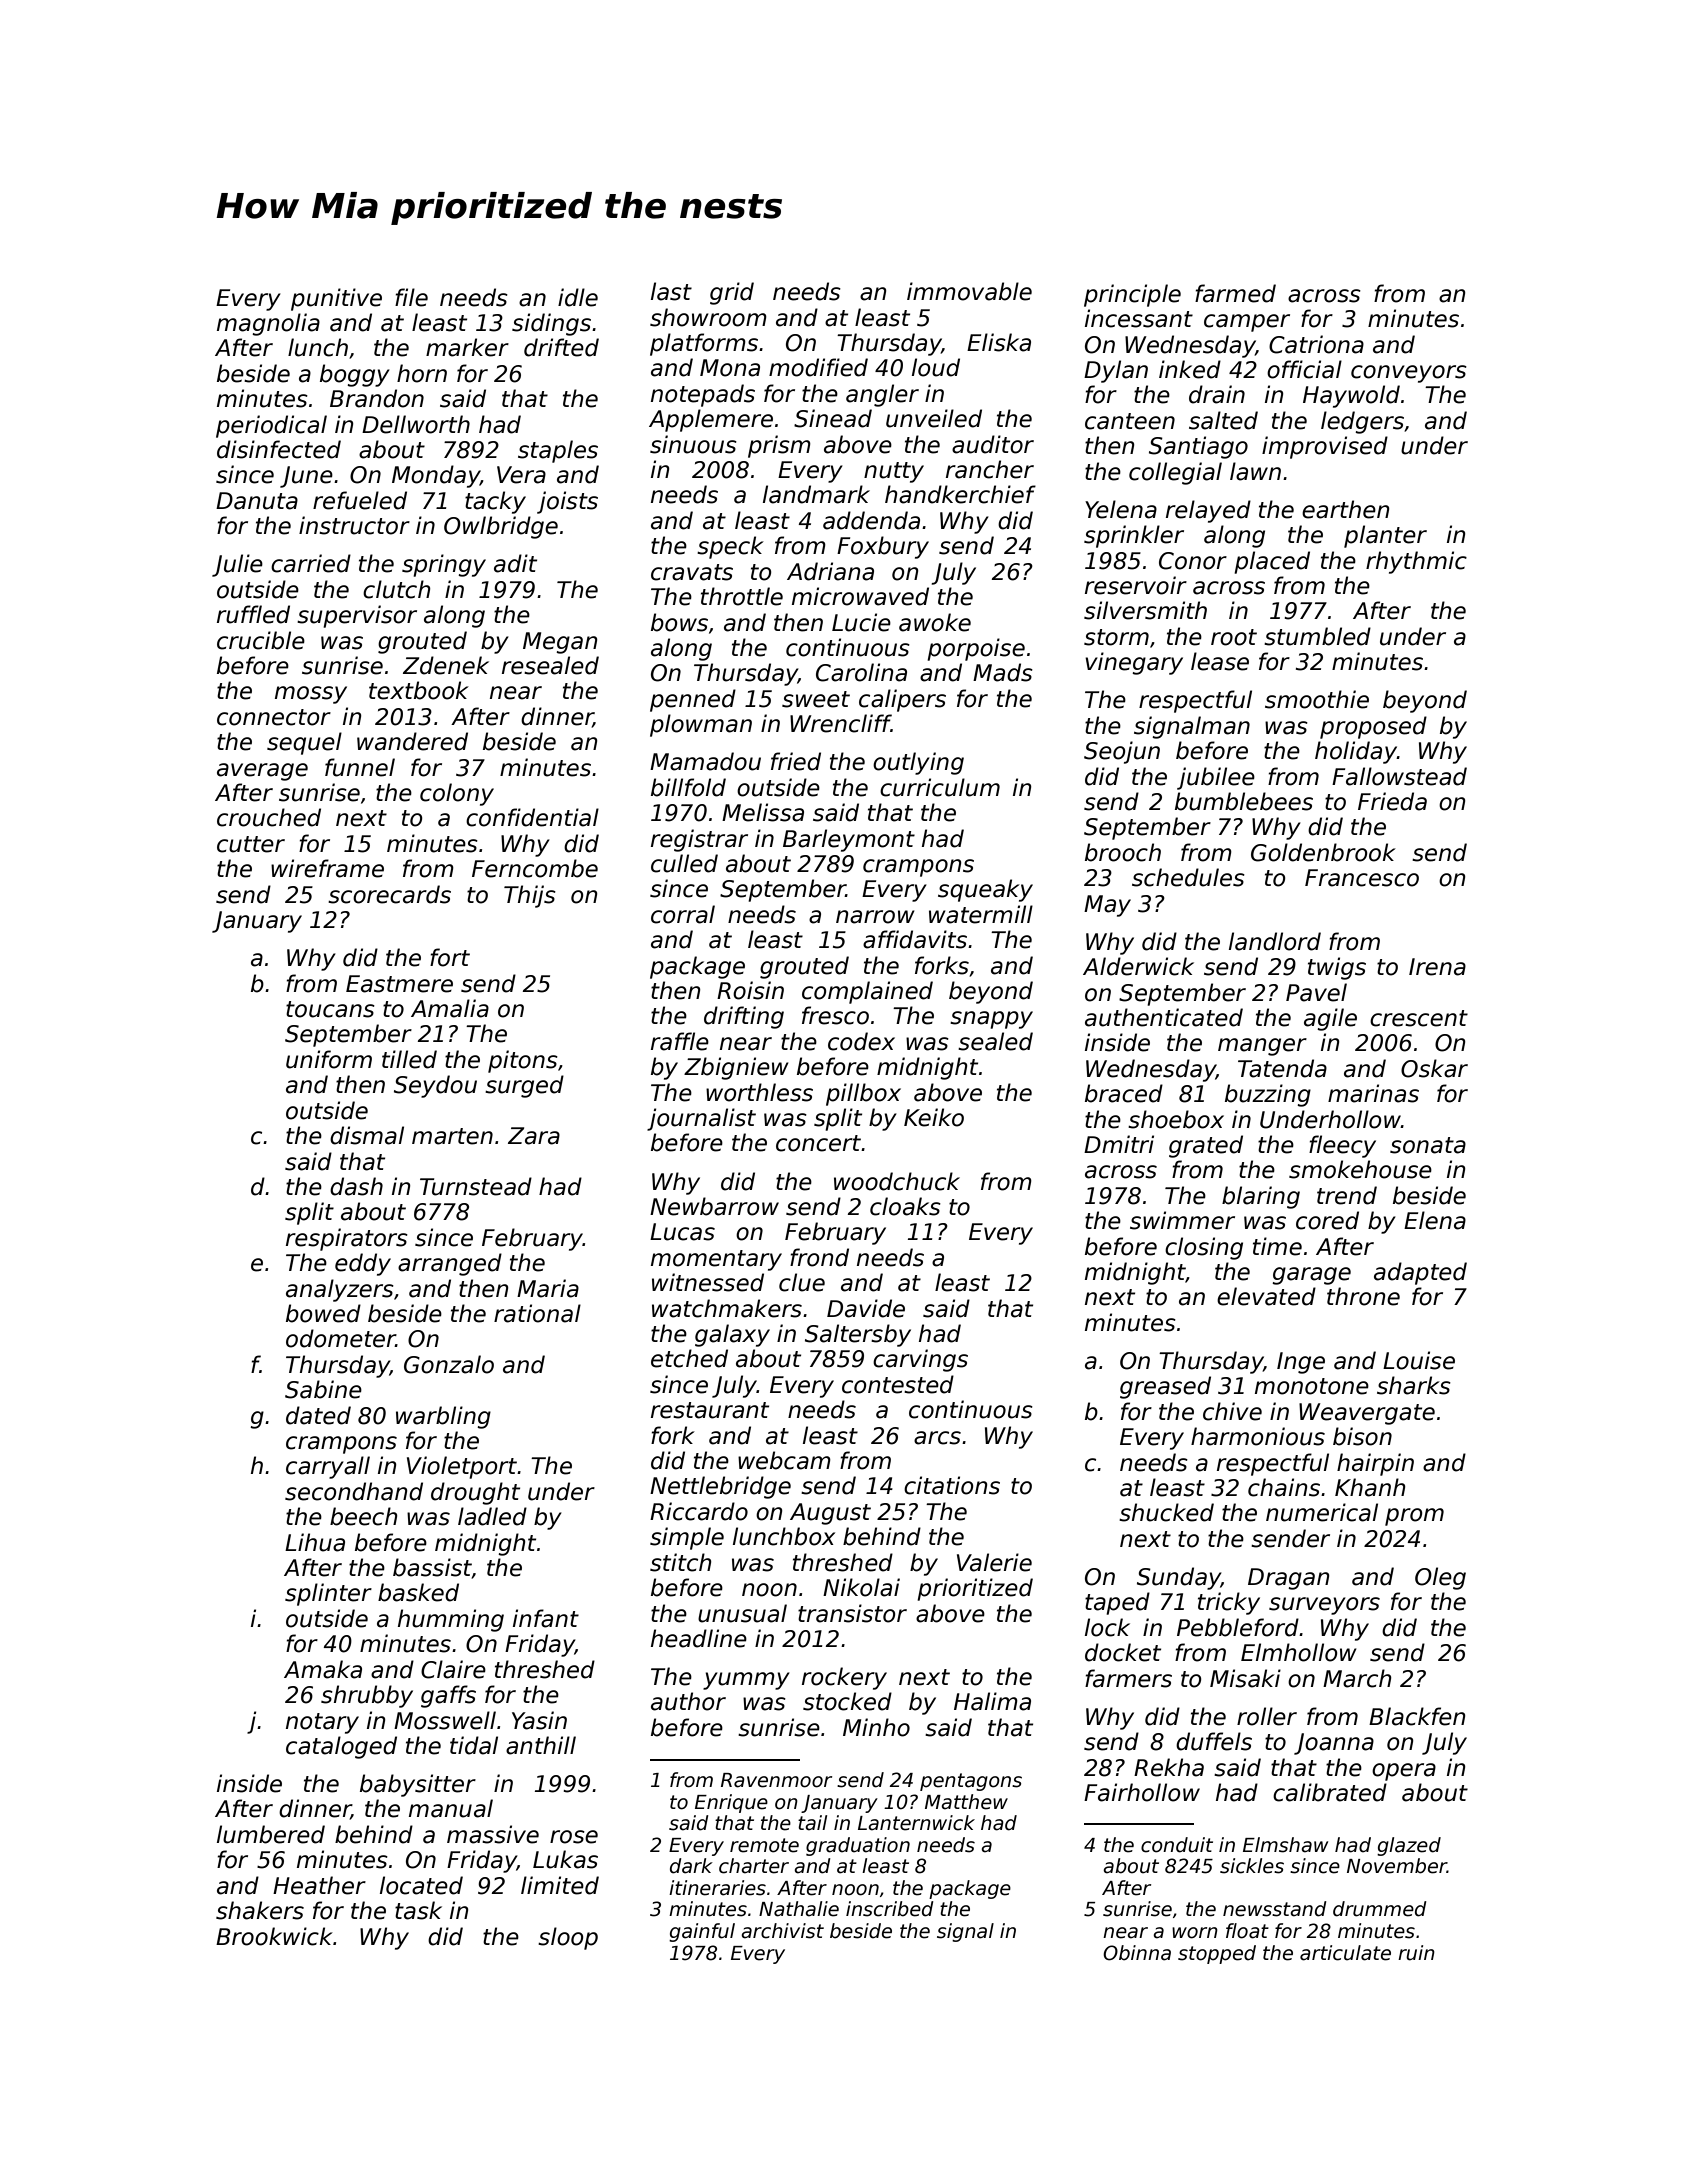  I want to click on elevated, so click(1266, 1296).
